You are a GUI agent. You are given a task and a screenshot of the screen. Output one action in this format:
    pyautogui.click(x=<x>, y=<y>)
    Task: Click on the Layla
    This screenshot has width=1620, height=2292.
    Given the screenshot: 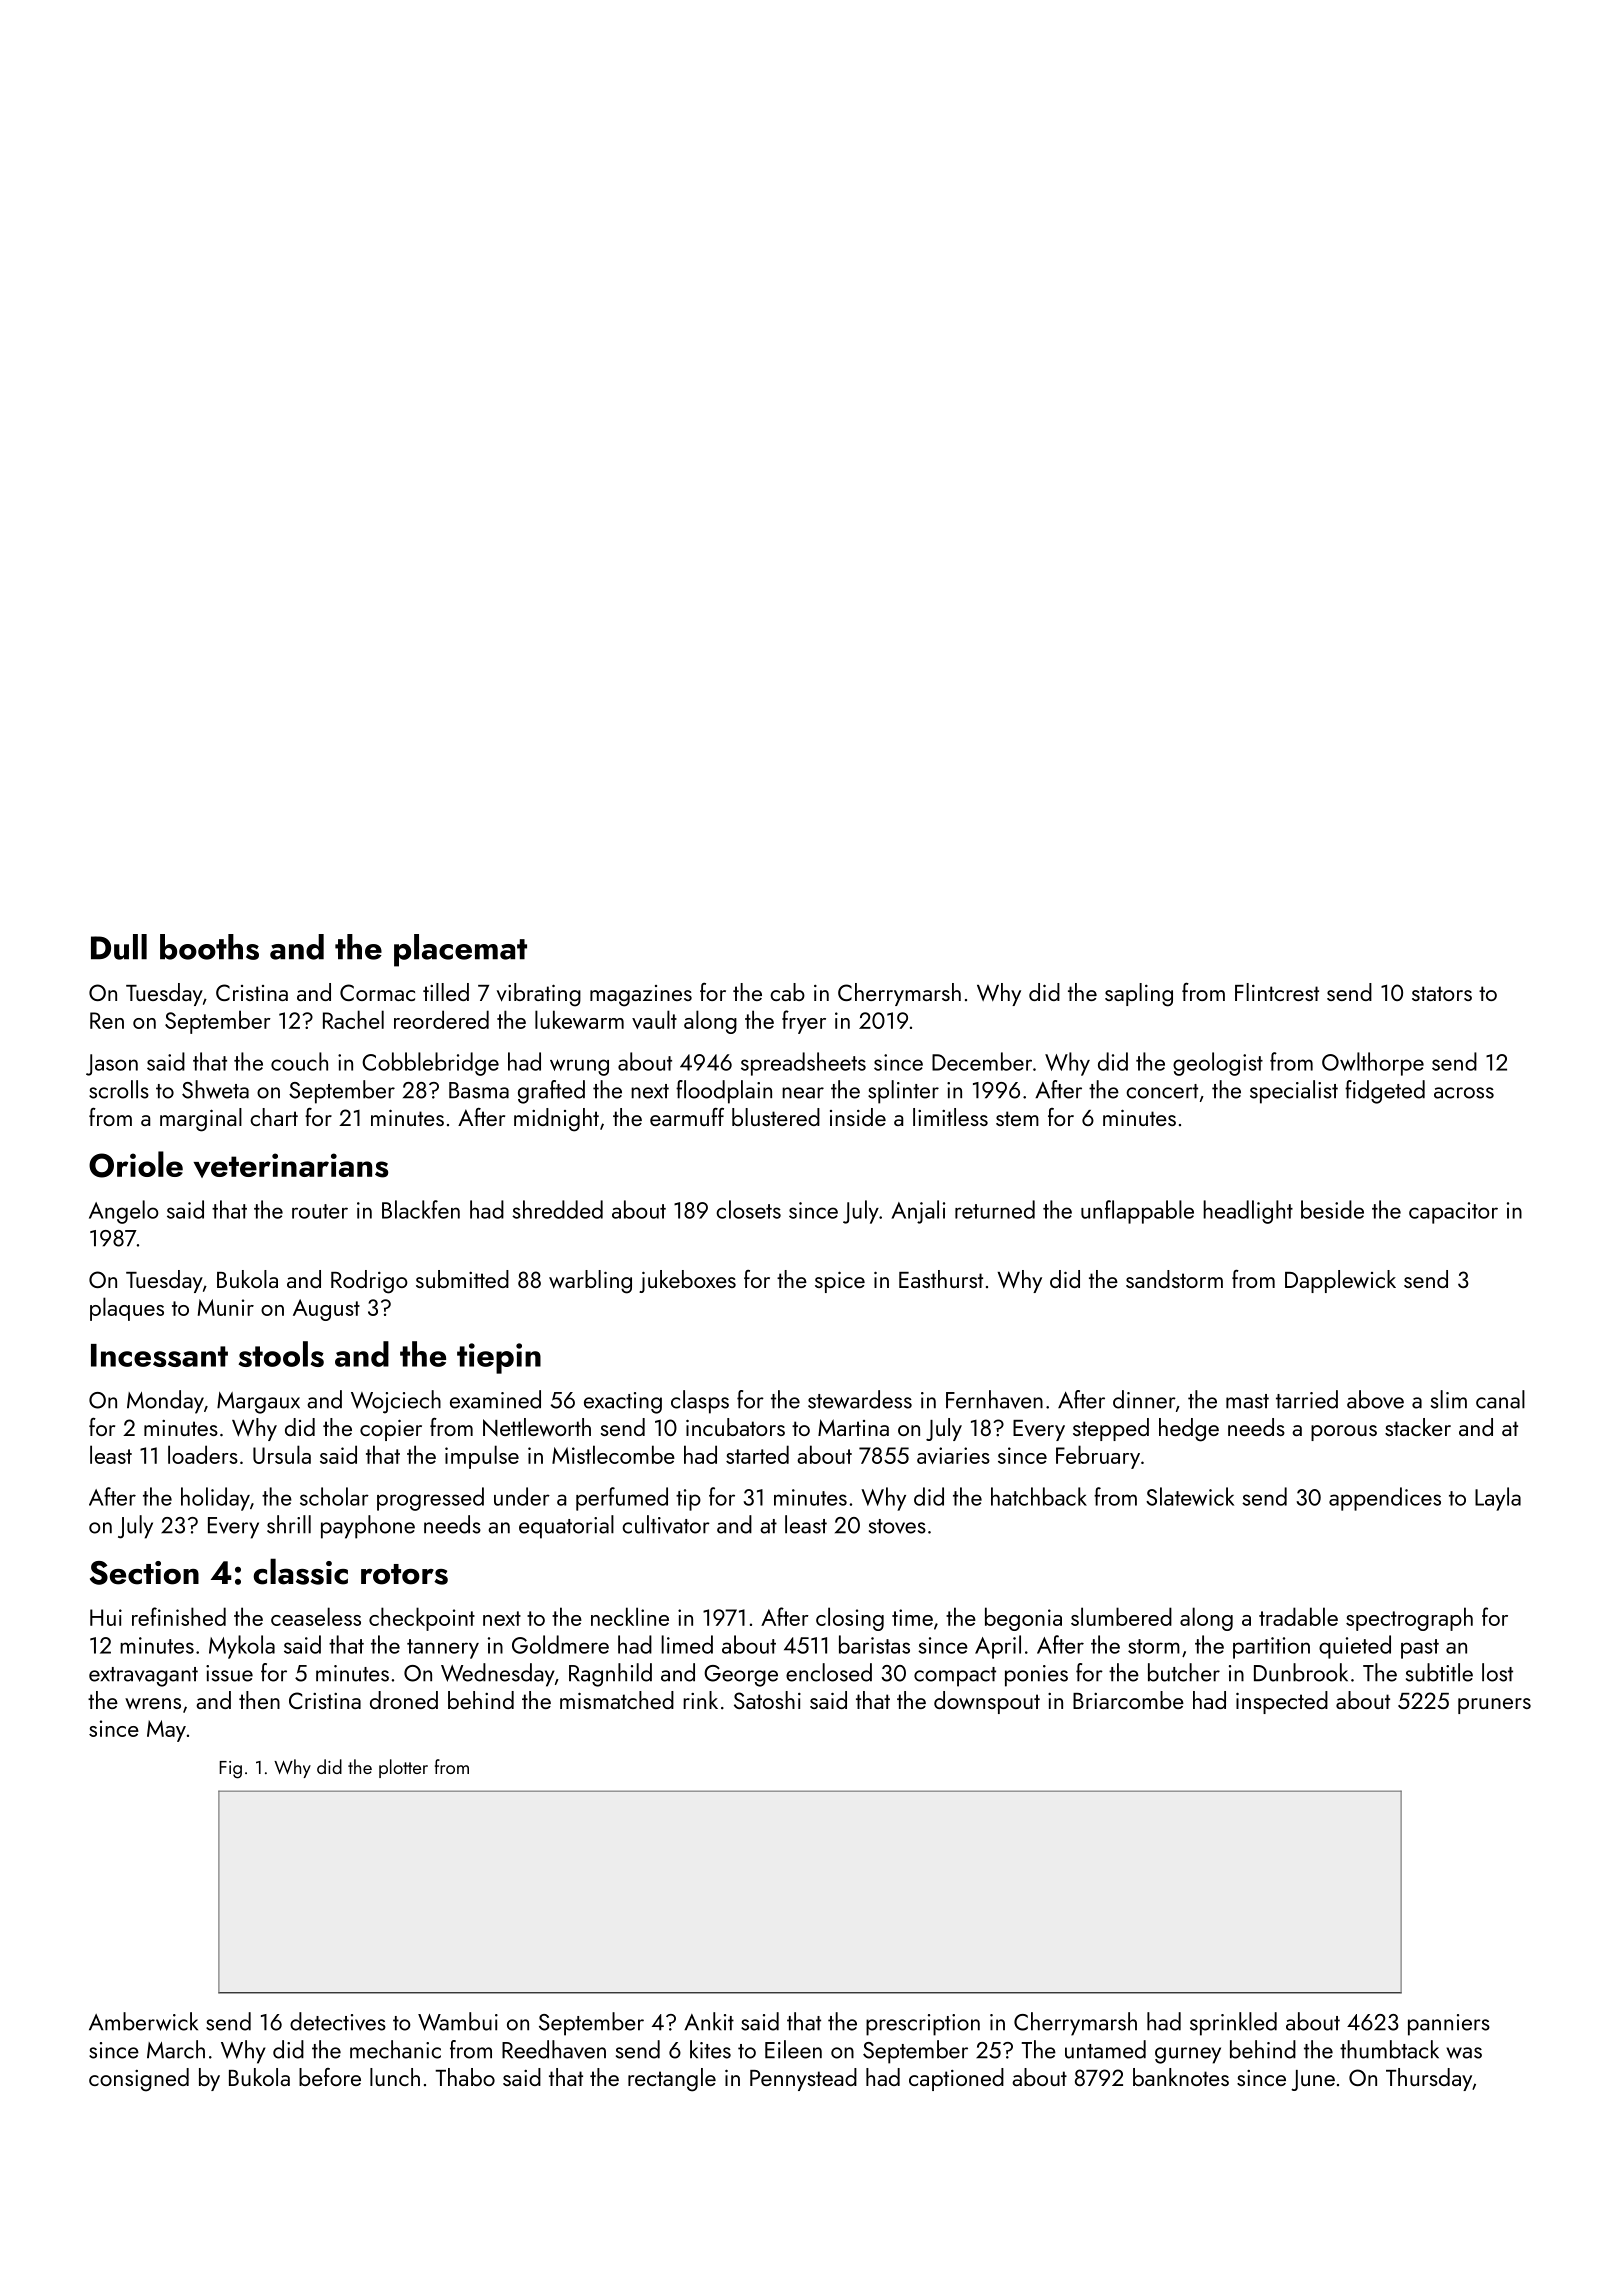 What is the action you would take?
    pyautogui.click(x=1498, y=1499)
